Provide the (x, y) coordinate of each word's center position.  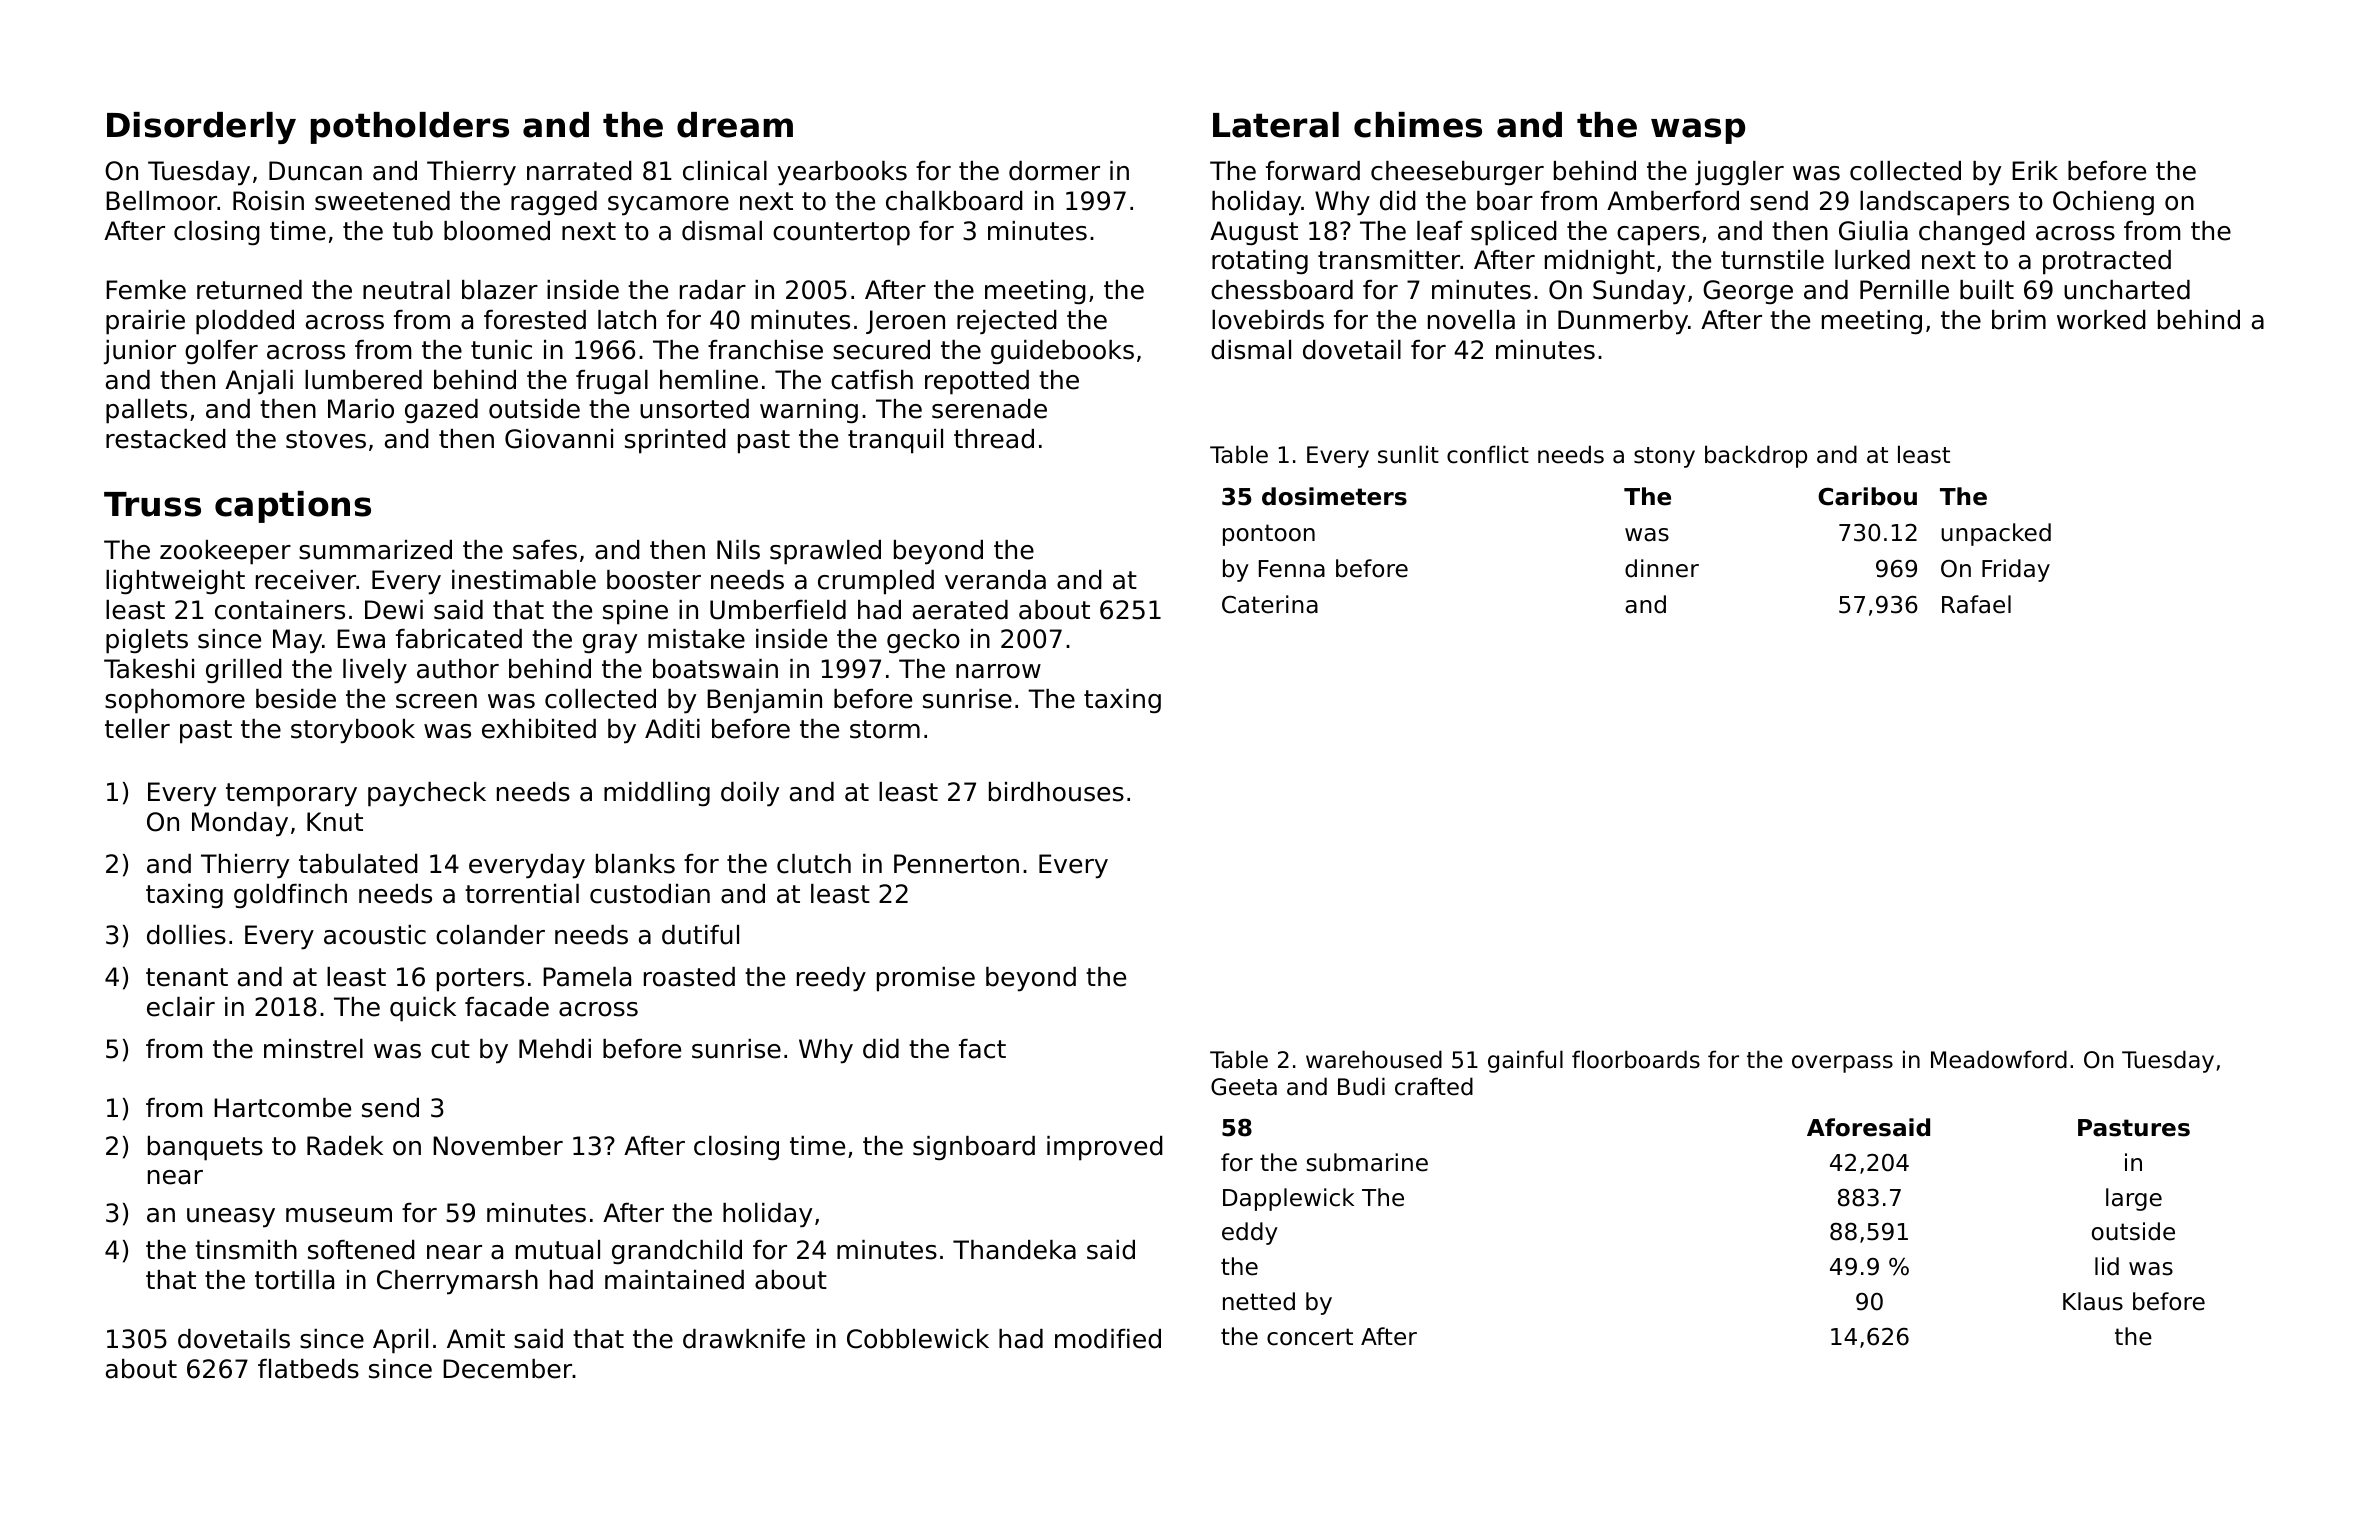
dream (735, 125)
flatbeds (308, 1369)
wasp (1698, 131)
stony (1664, 457)
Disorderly (201, 128)
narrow (998, 671)
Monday (240, 824)
